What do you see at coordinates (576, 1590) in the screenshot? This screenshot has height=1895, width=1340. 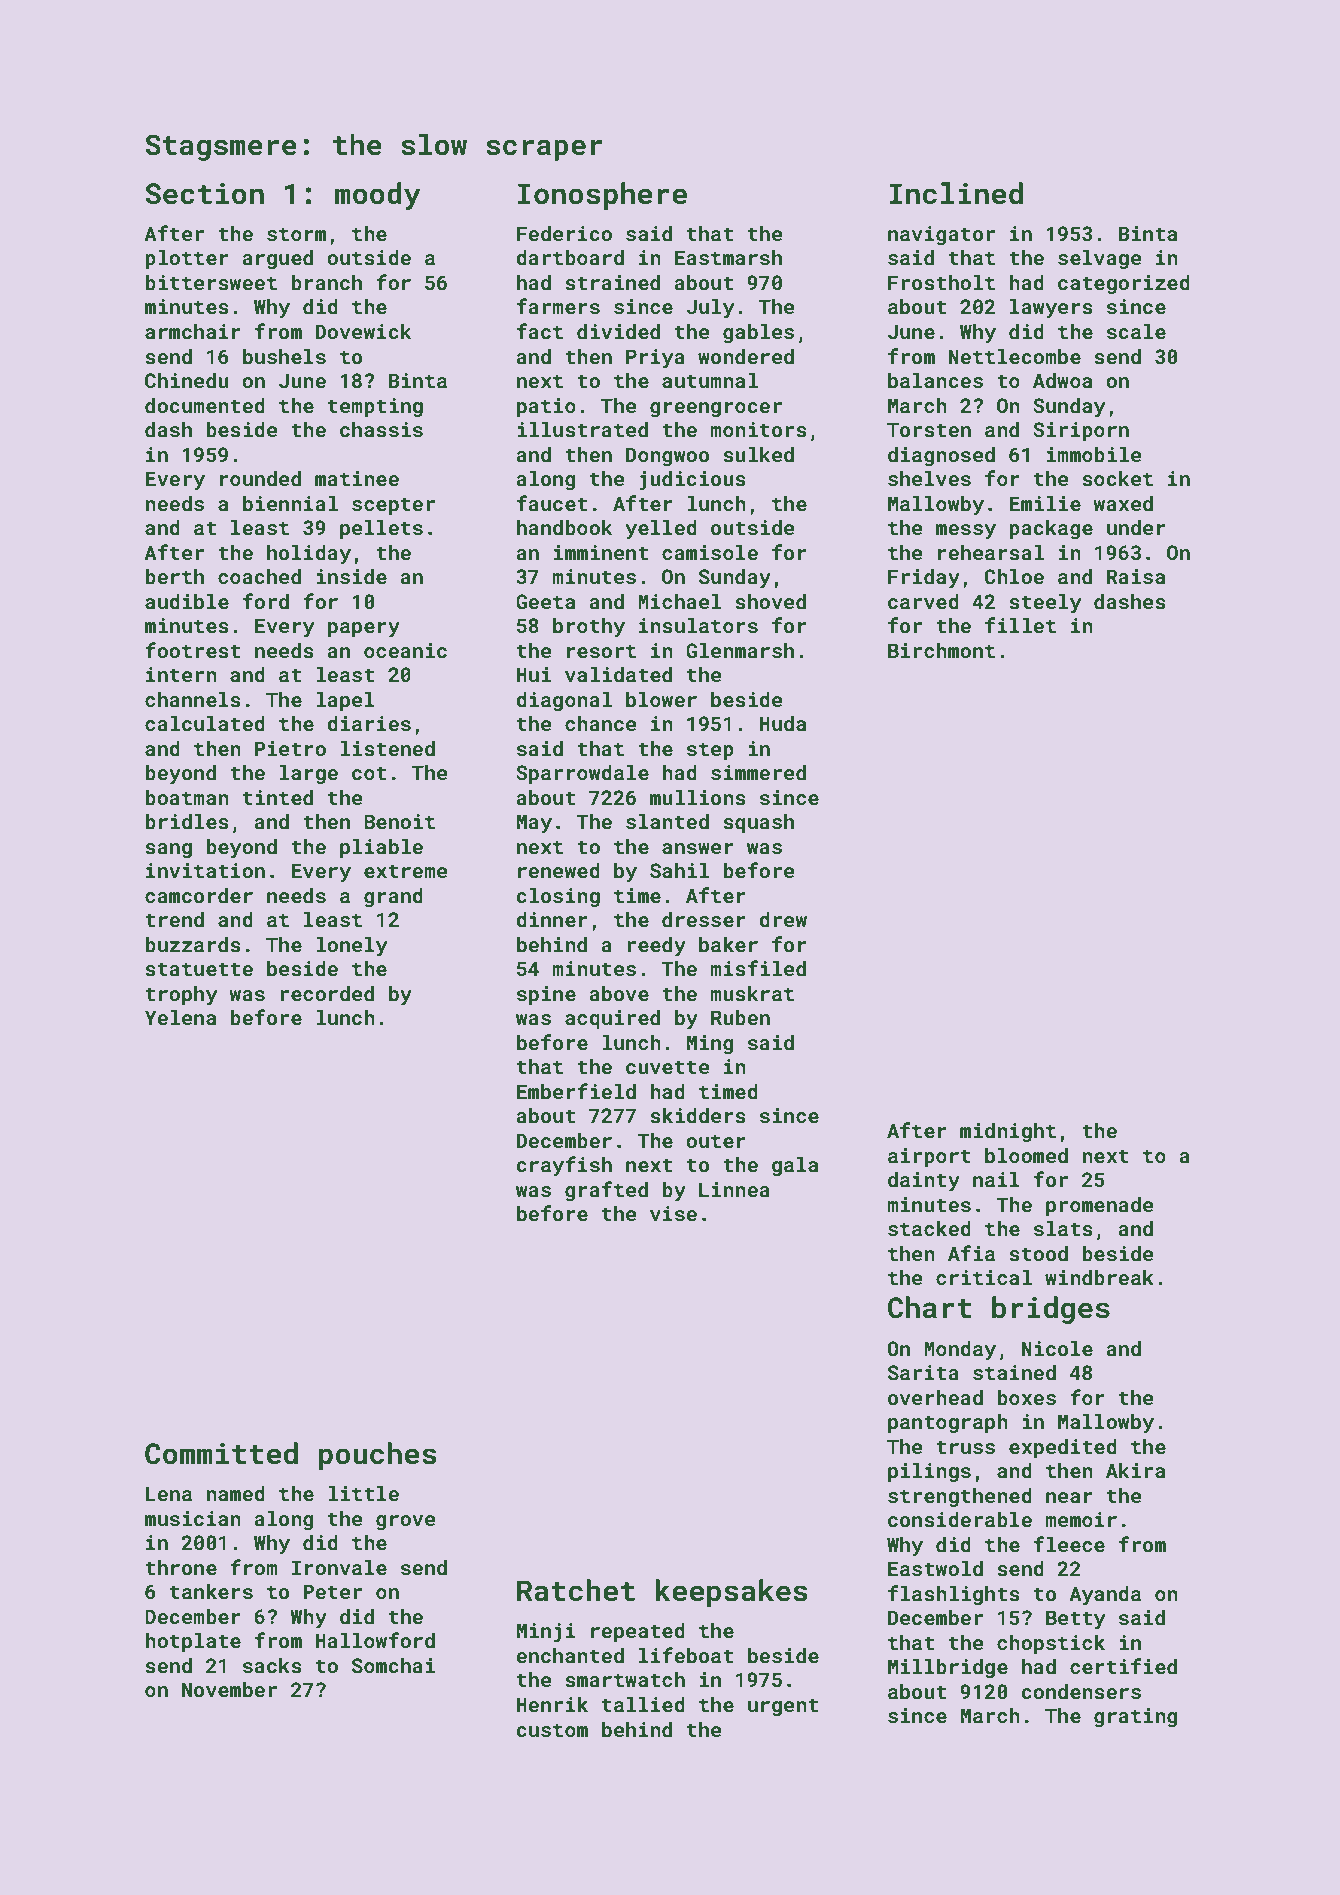 I see `Ratchet` at bounding box center [576, 1590].
